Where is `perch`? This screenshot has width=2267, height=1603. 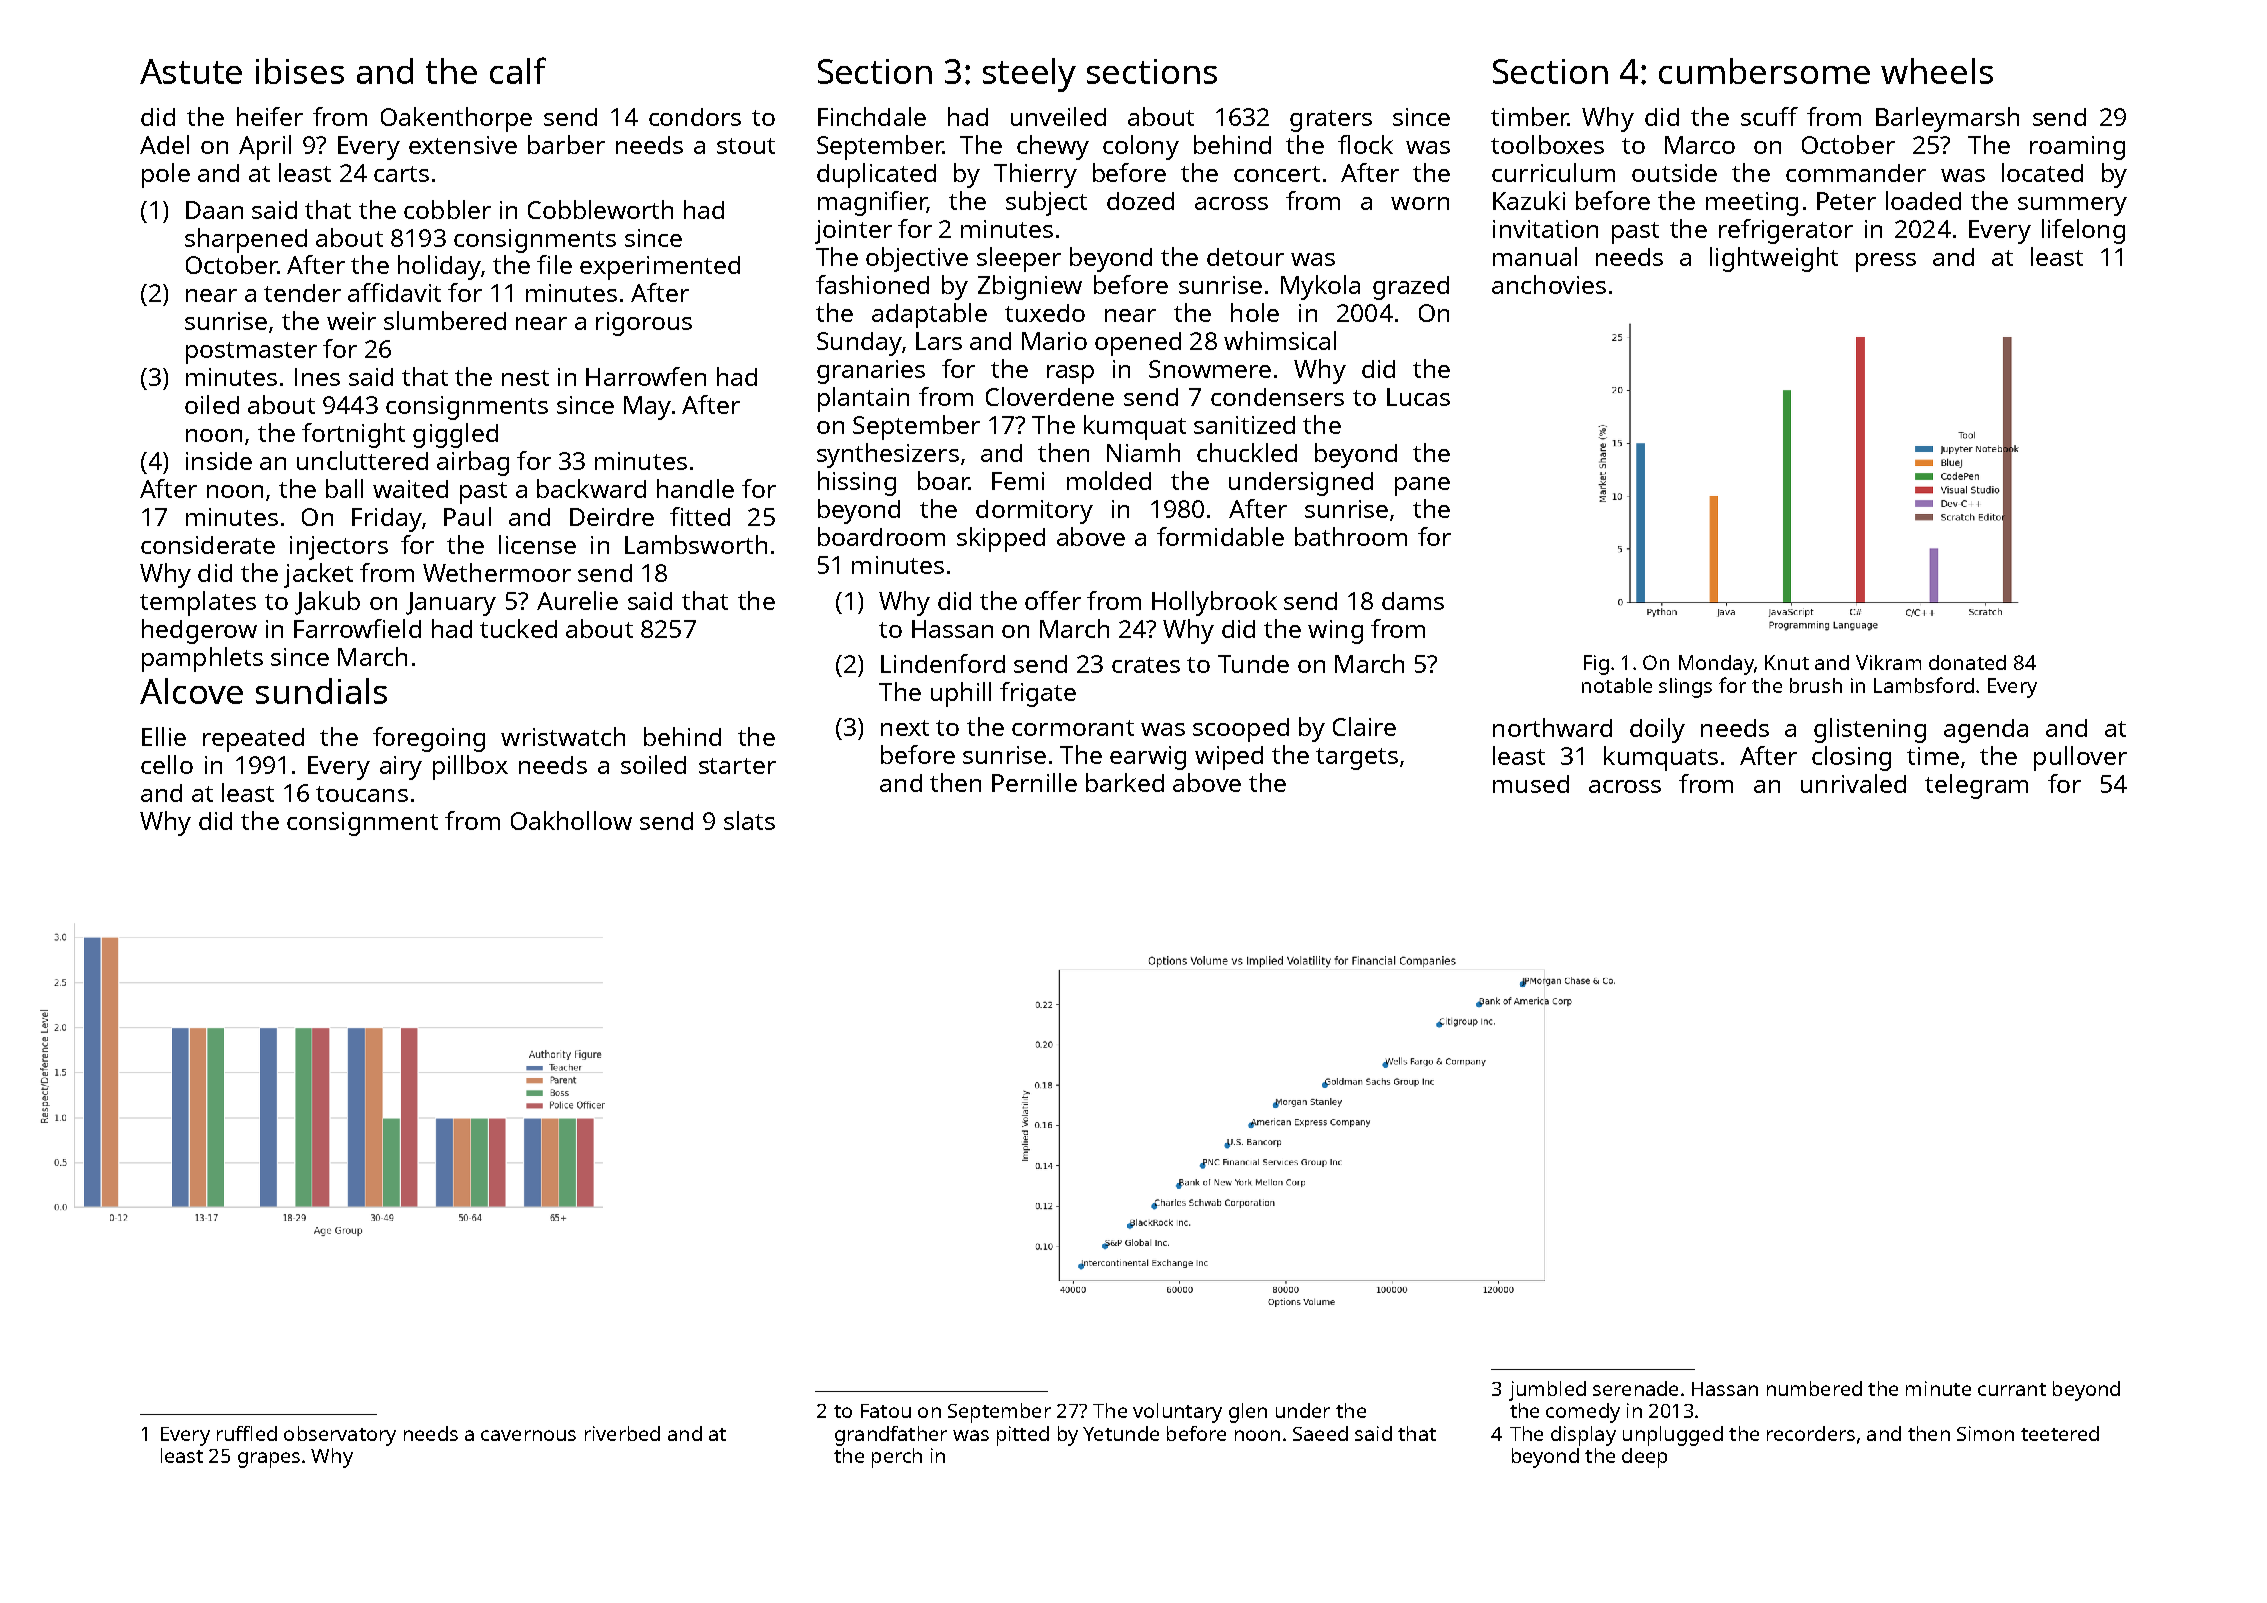 perch is located at coordinates (897, 1458).
